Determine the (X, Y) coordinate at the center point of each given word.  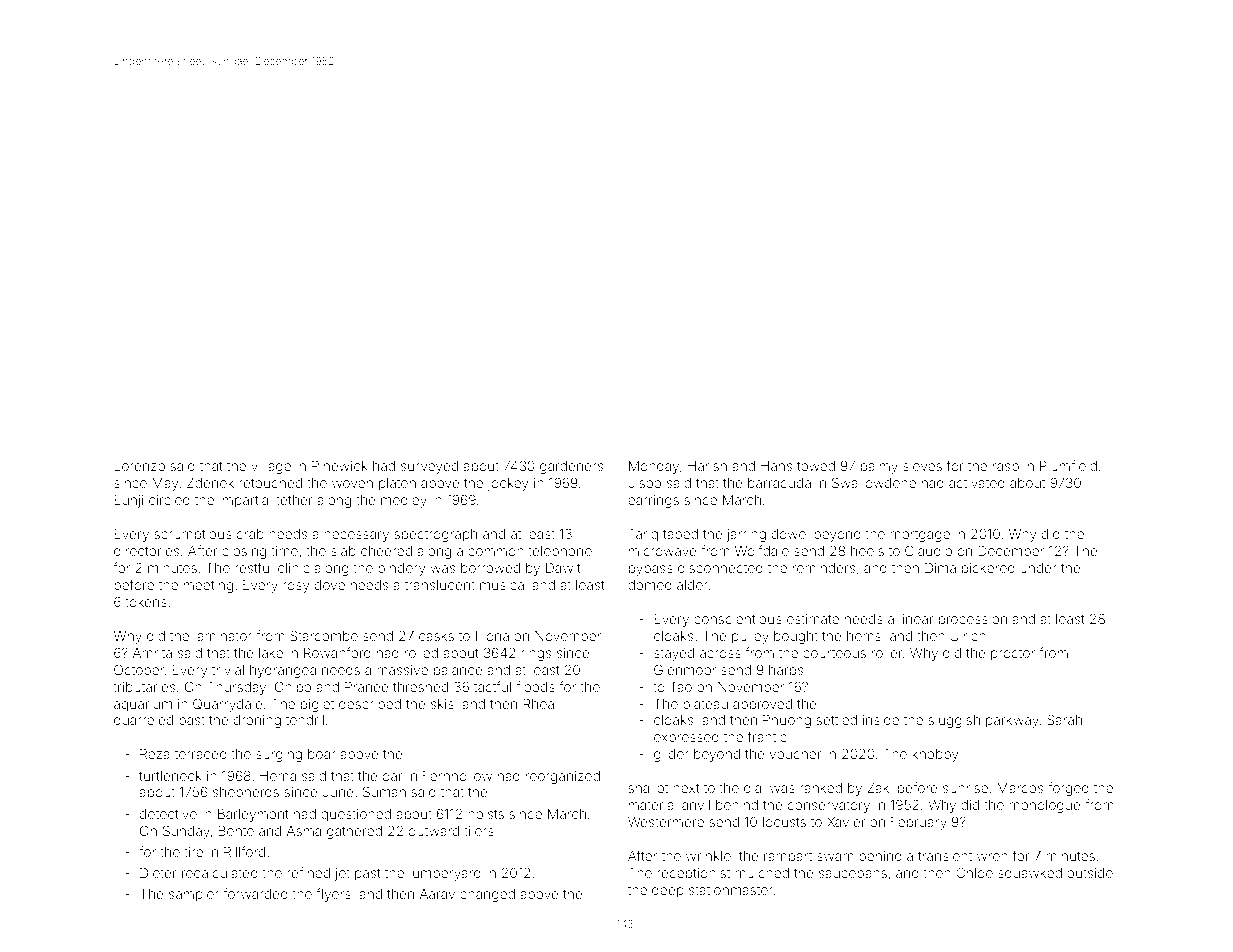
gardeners (571, 467)
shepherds (246, 793)
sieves (922, 466)
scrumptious (193, 535)
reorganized (563, 777)
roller (887, 653)
